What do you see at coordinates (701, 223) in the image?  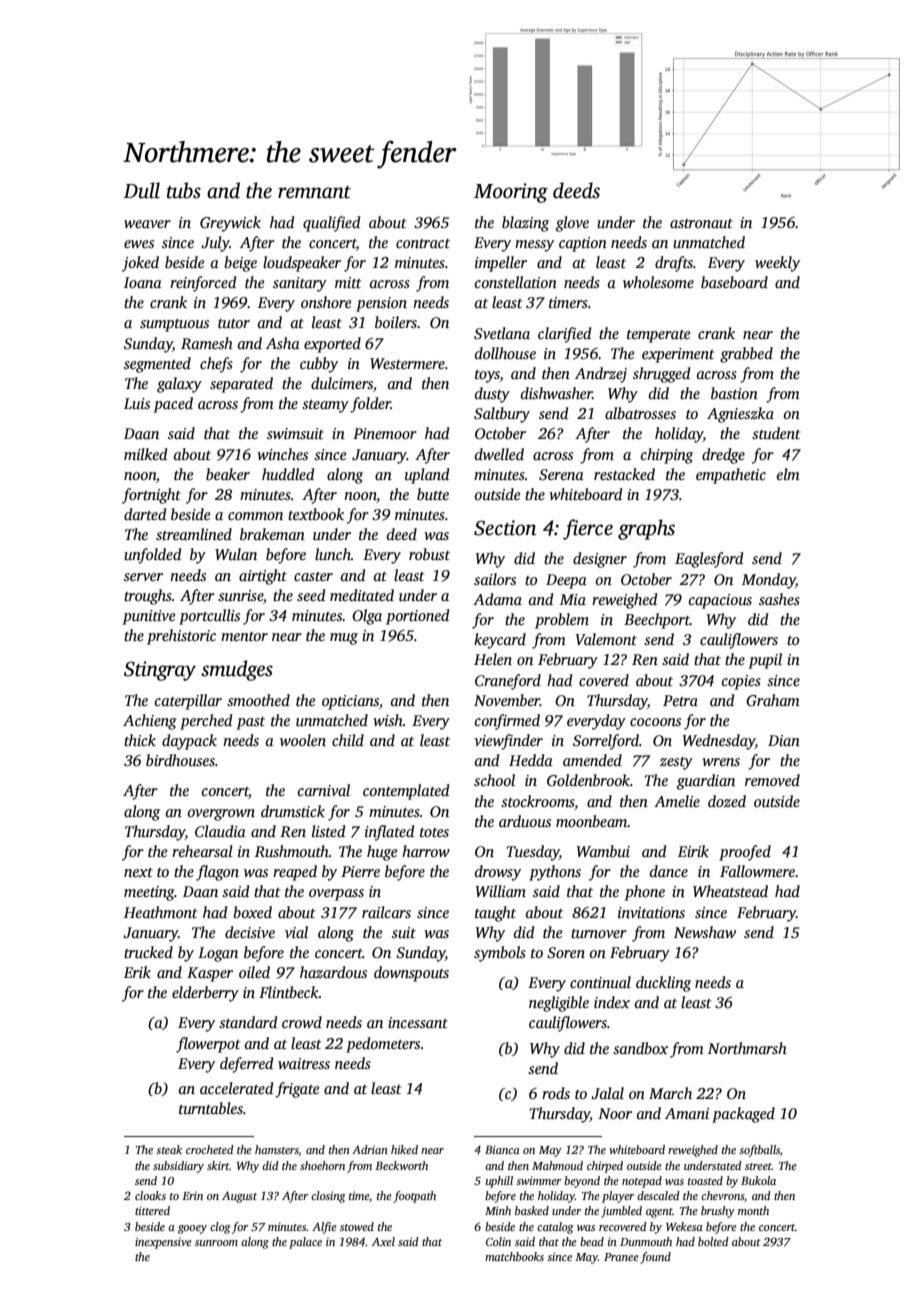 I see `astronaut` at bounding box center [701, 223].
